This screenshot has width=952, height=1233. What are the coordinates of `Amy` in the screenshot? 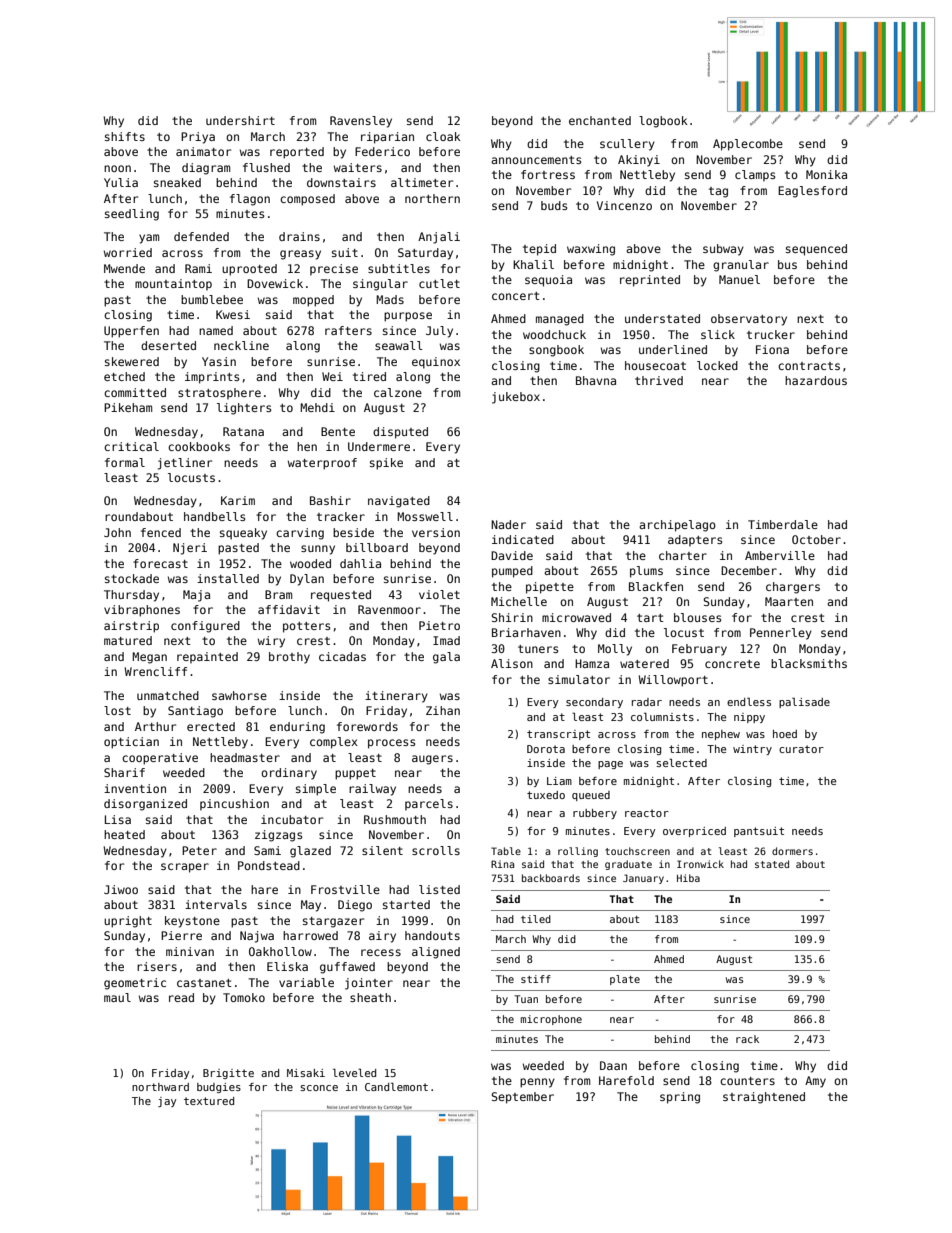 It's located at (815, 1082).
